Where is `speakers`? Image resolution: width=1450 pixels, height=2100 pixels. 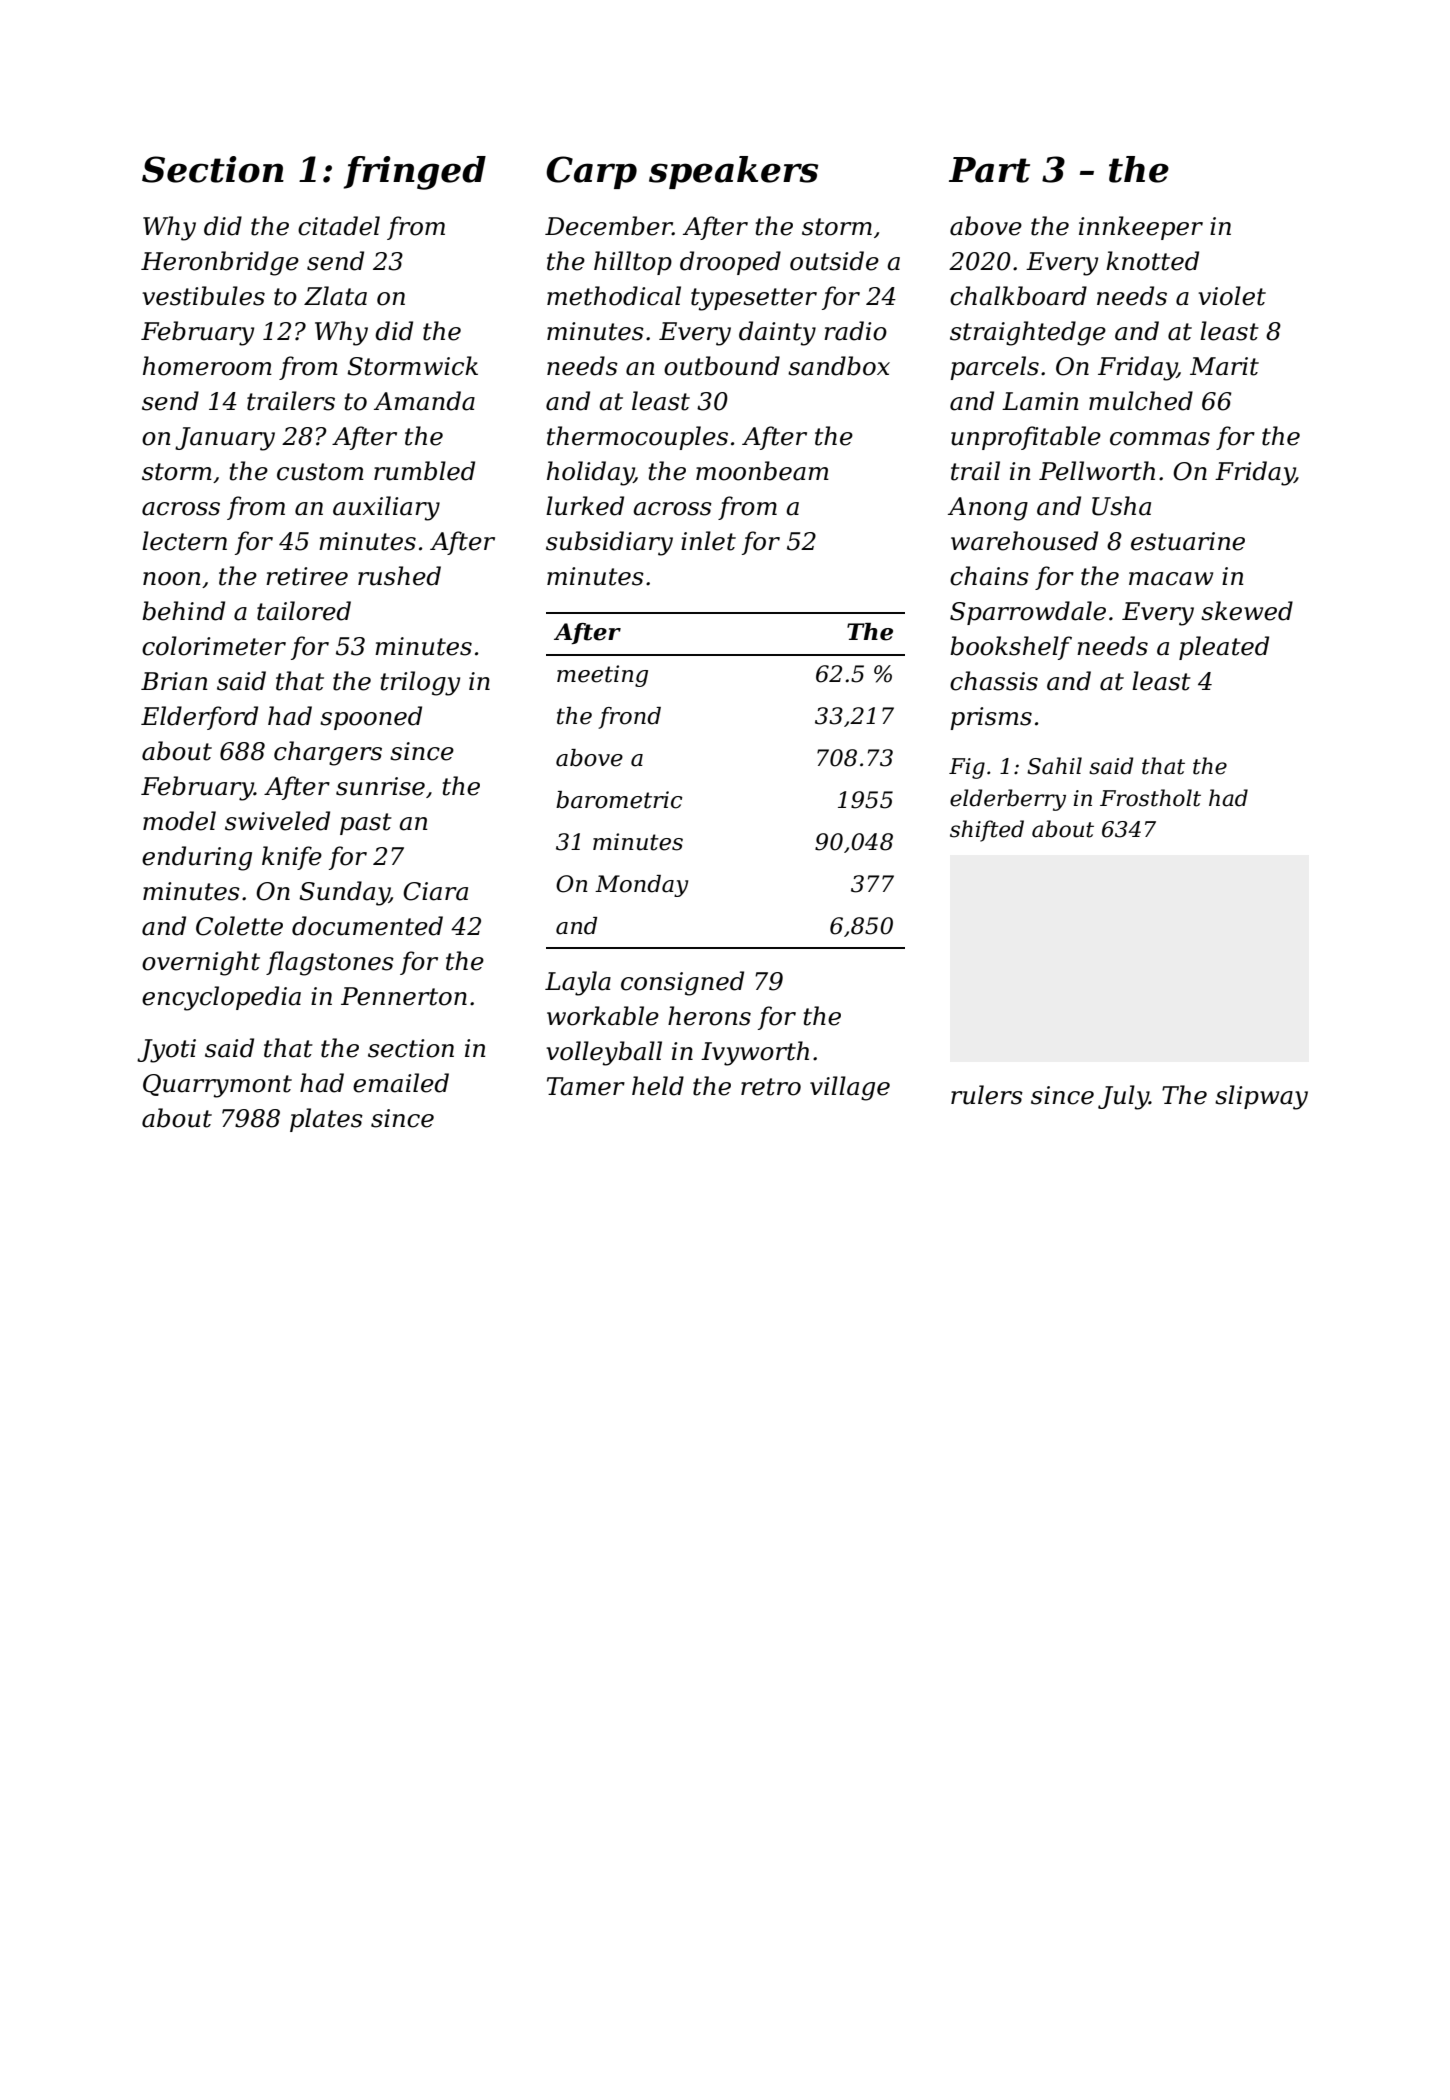 speakers is located at coordinates (733, 172).
